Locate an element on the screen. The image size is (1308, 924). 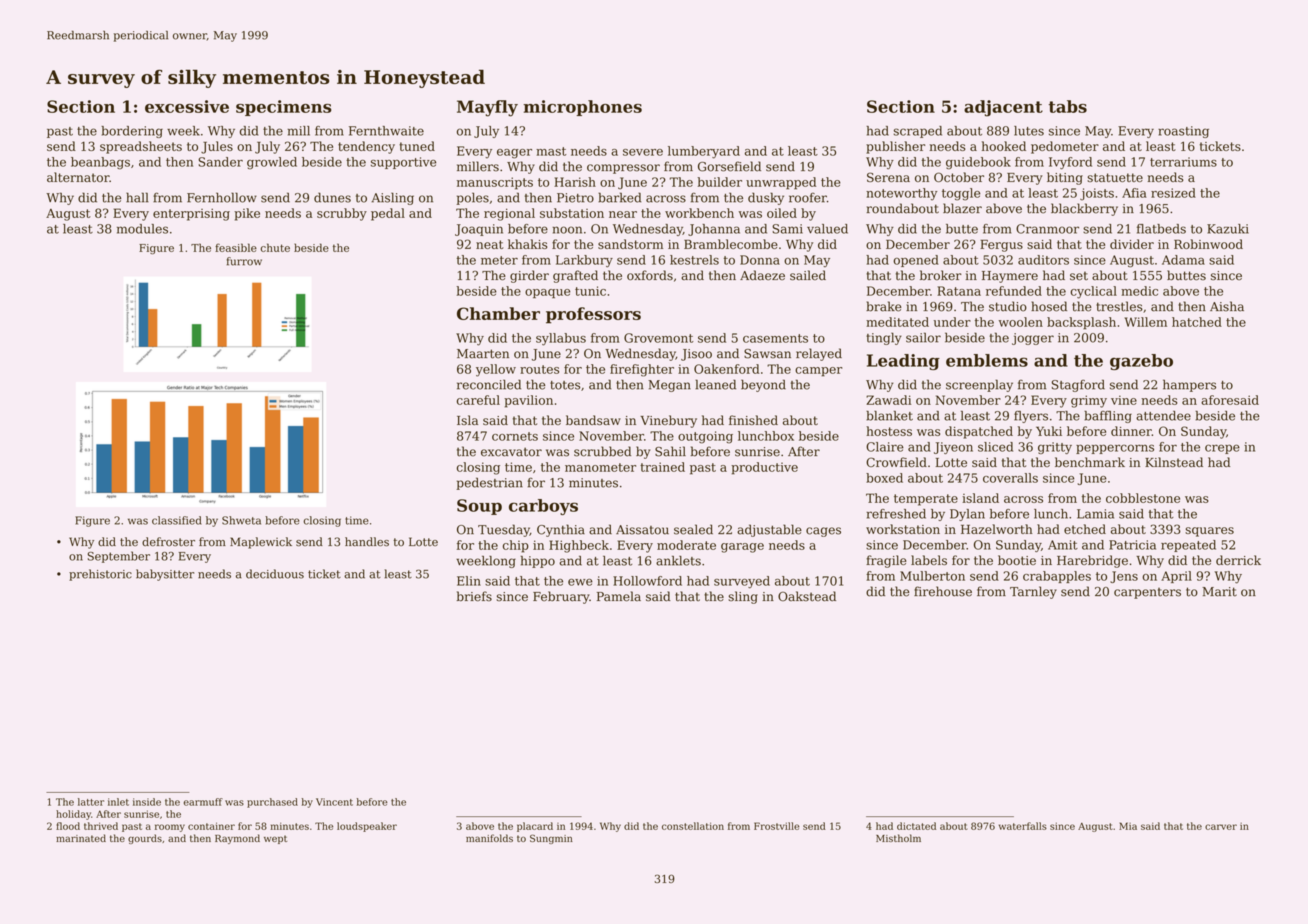
deciduous is located at coordinates (275, 574).
